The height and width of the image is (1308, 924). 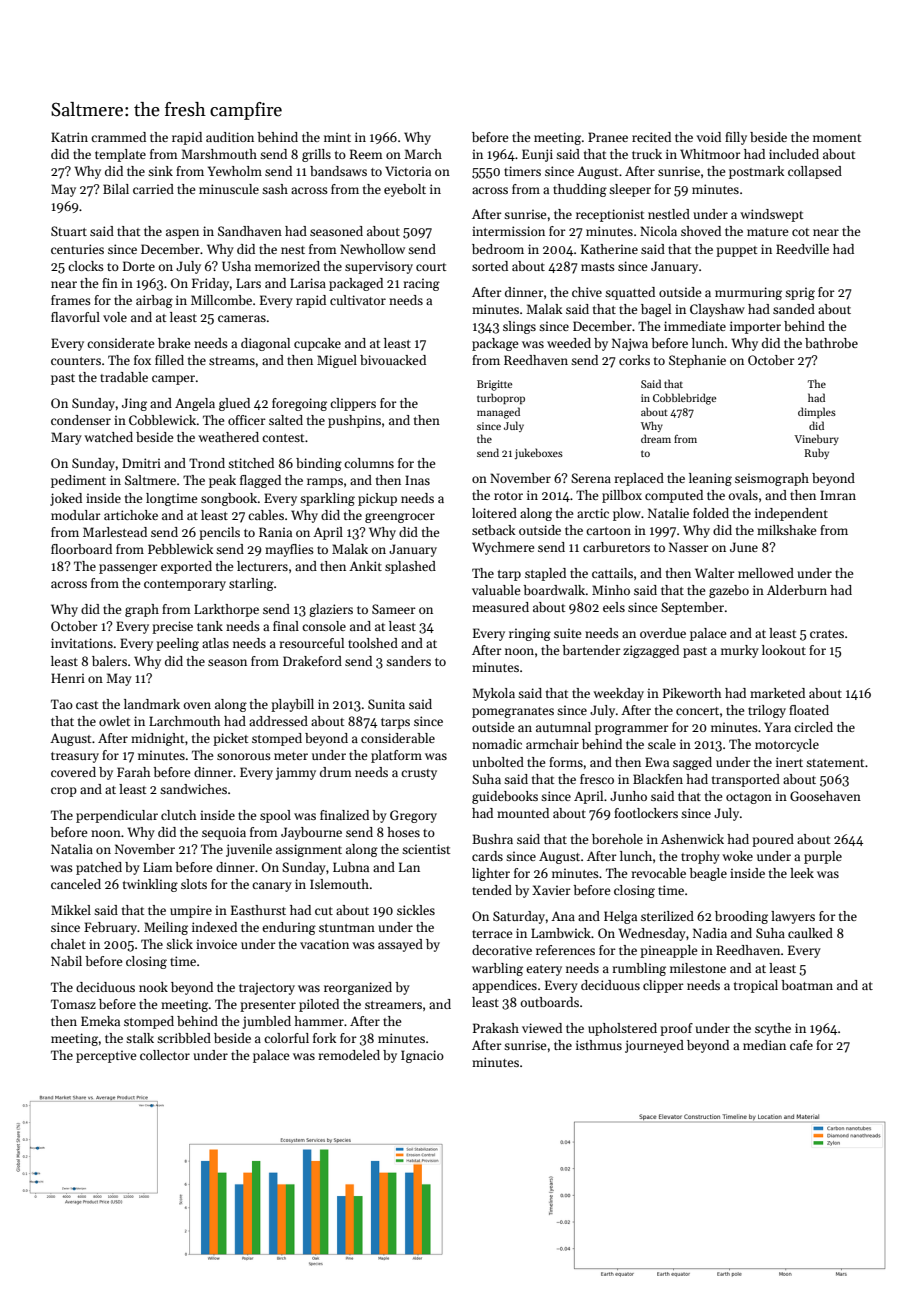 I want to click on bathrobe, so click(x=831, y=343).
